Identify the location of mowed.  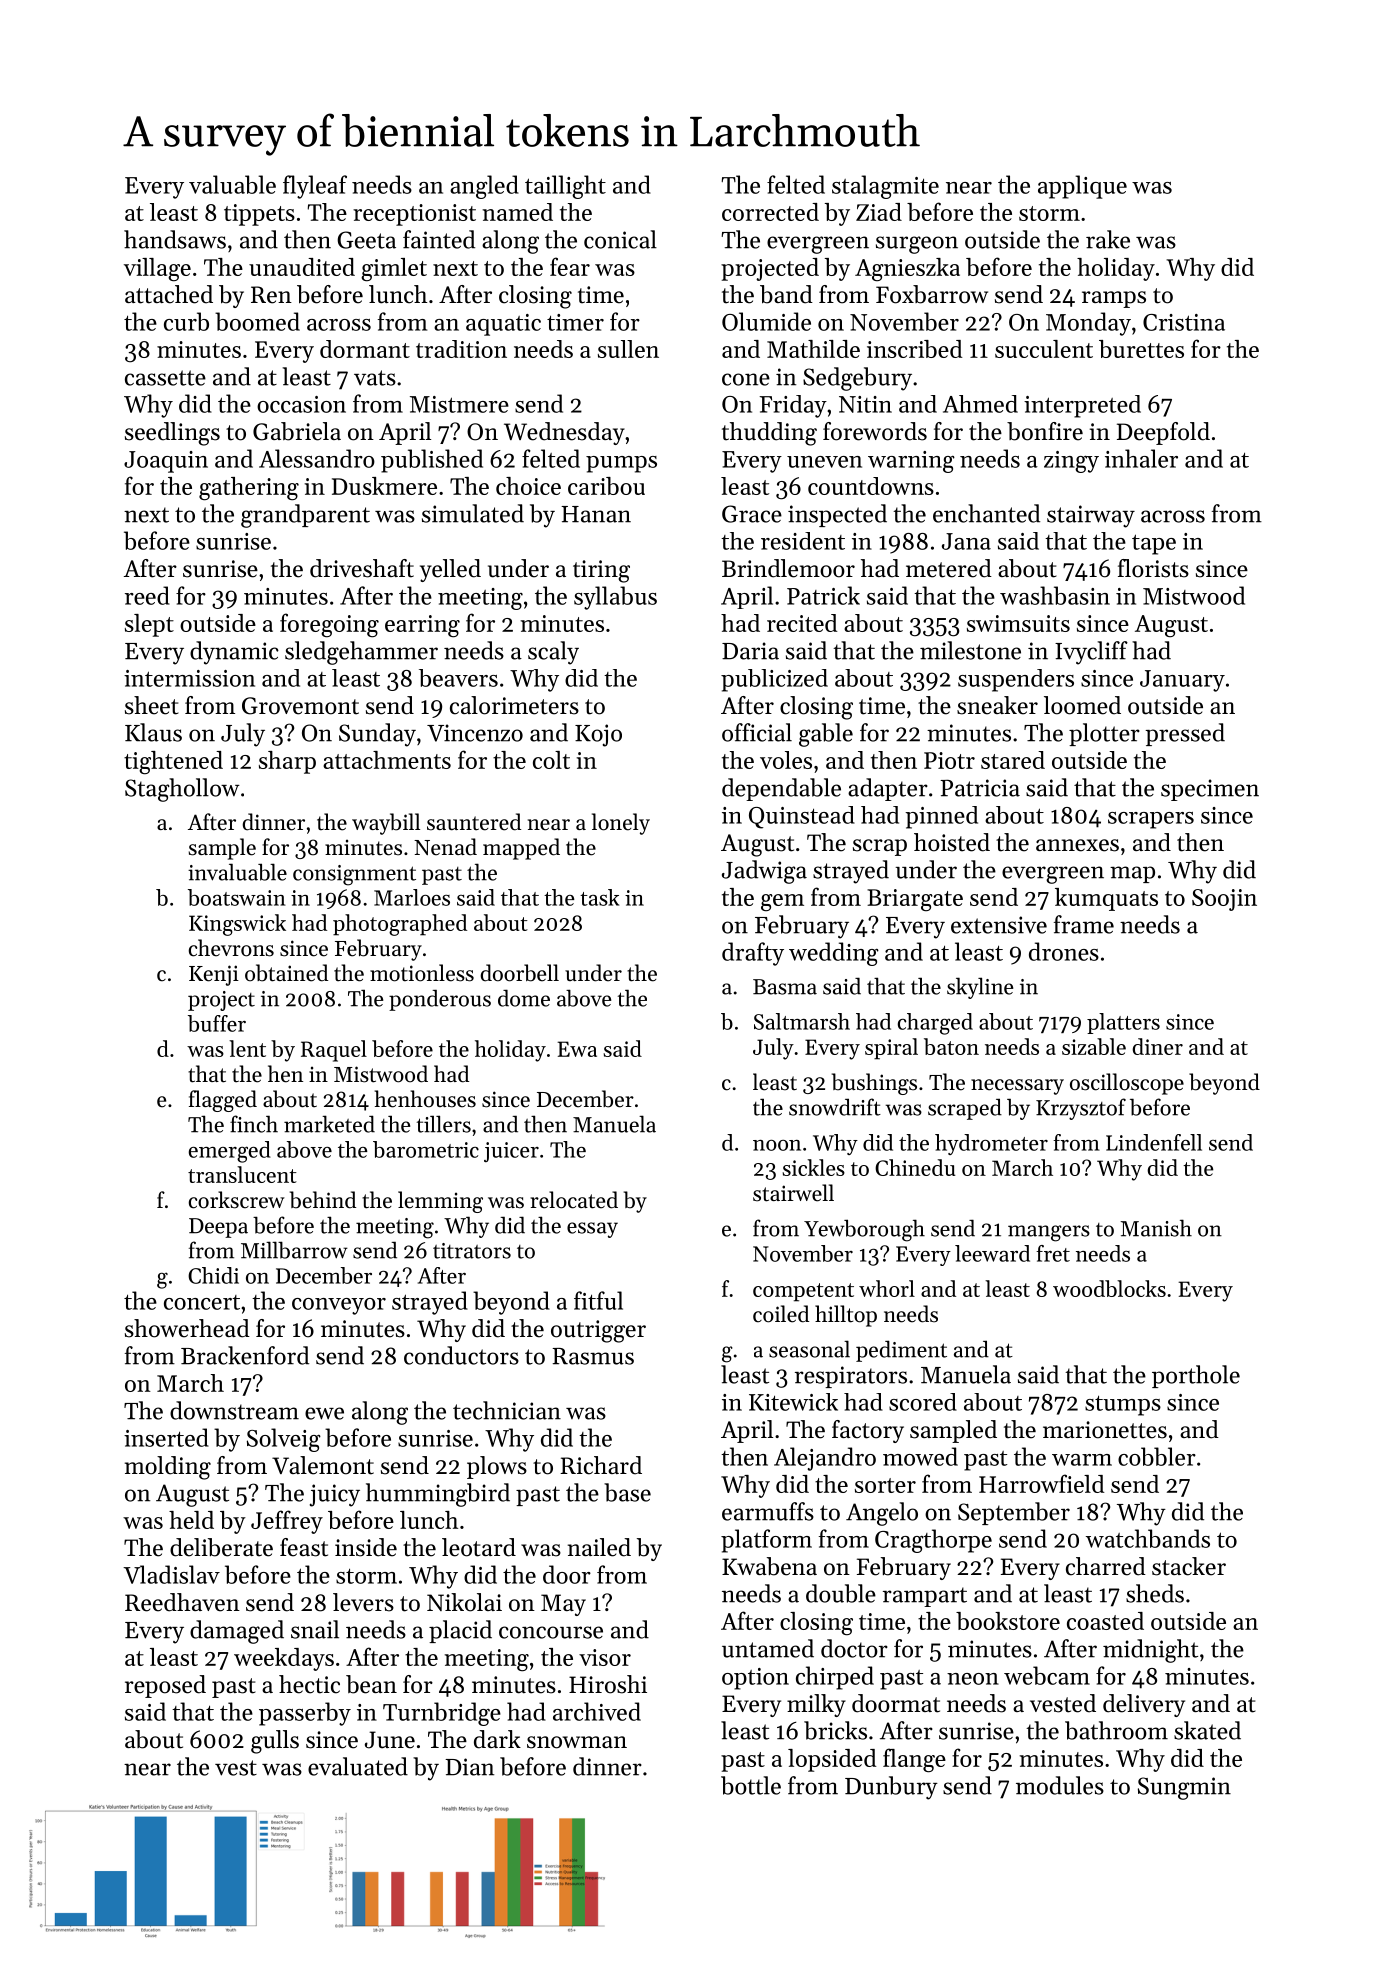
(920, 1456).
